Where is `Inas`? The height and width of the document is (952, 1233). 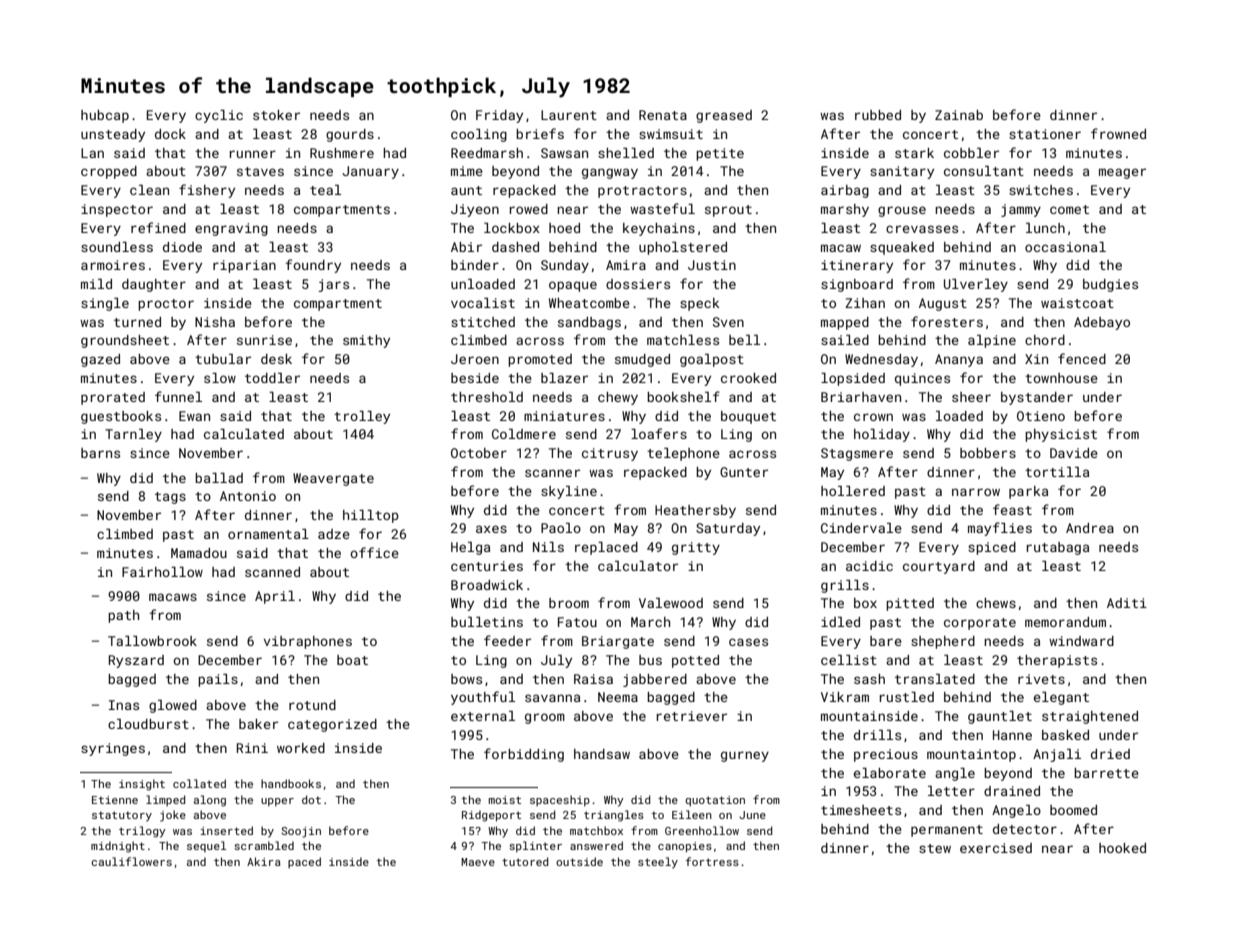 Inas is located at coordinates (123, 705).
